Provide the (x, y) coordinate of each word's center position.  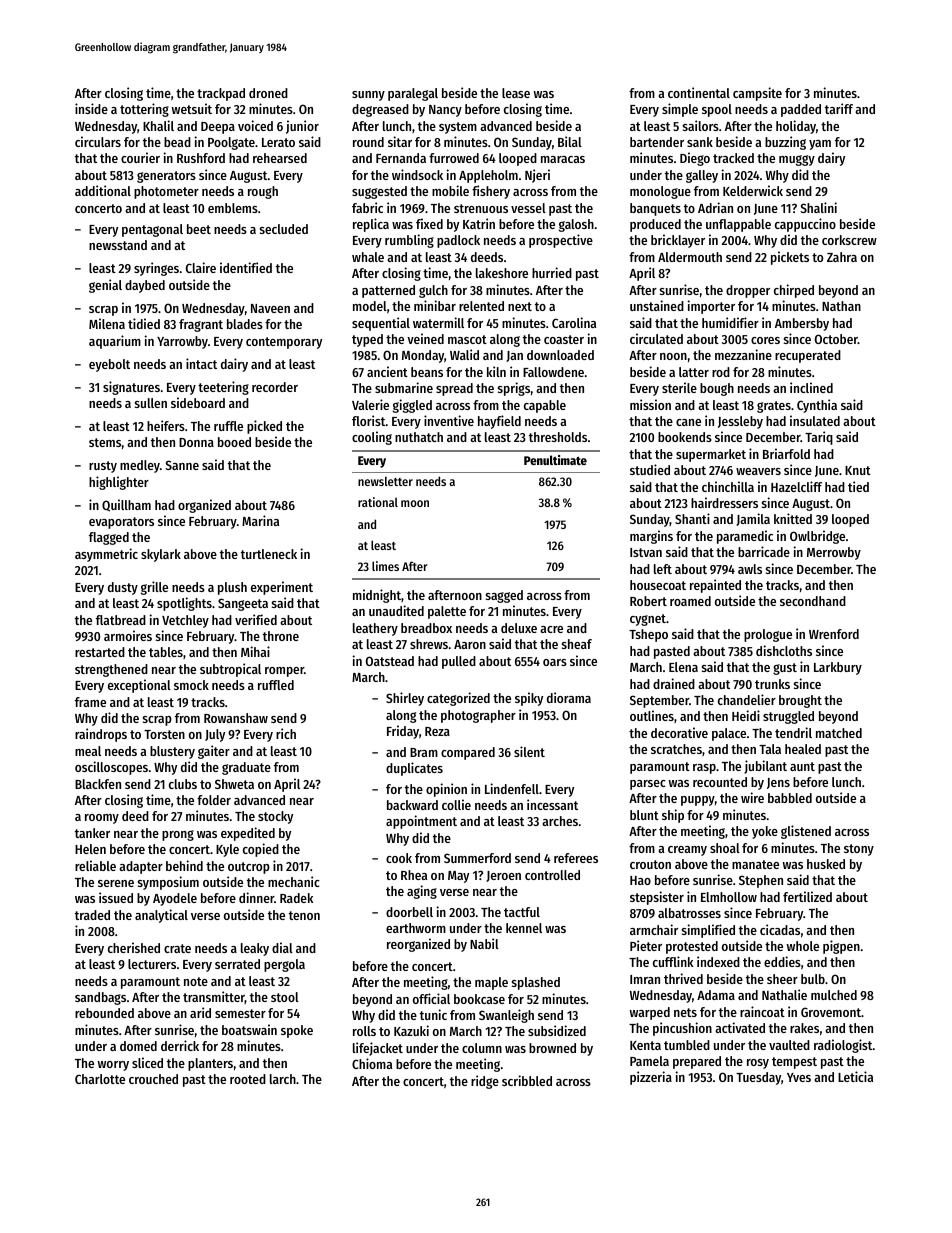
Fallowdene (553, 372)
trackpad (221, 94)
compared (468, 753)
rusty (103, 467)
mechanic (294, 881)
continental (699, 92)
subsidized (557, 1030)
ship (673, 816)
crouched (153, 1079)
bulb (813, 979)
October (836, 339)
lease (516, 93)
